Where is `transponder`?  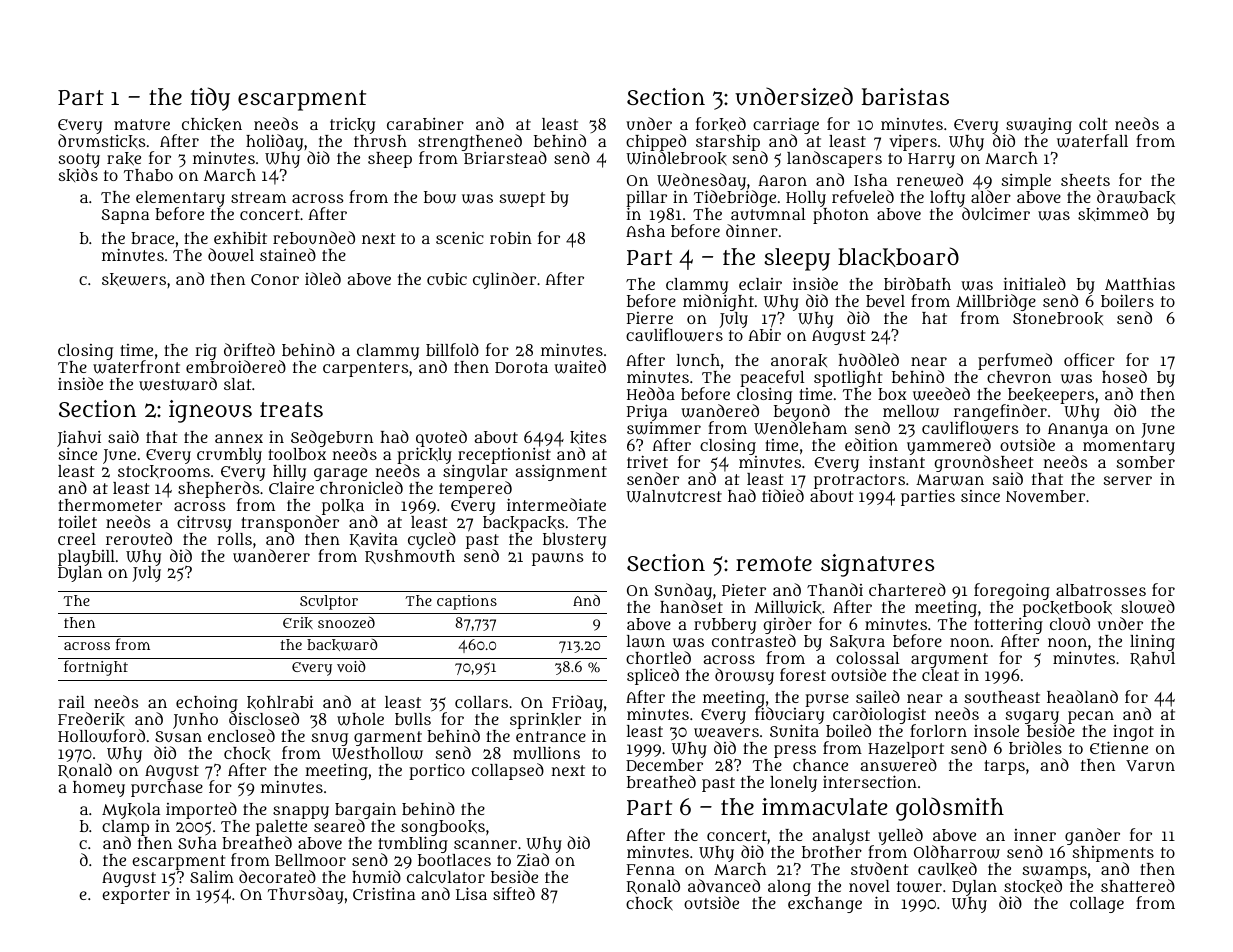
transponder is located at coordinates (290, 523).
